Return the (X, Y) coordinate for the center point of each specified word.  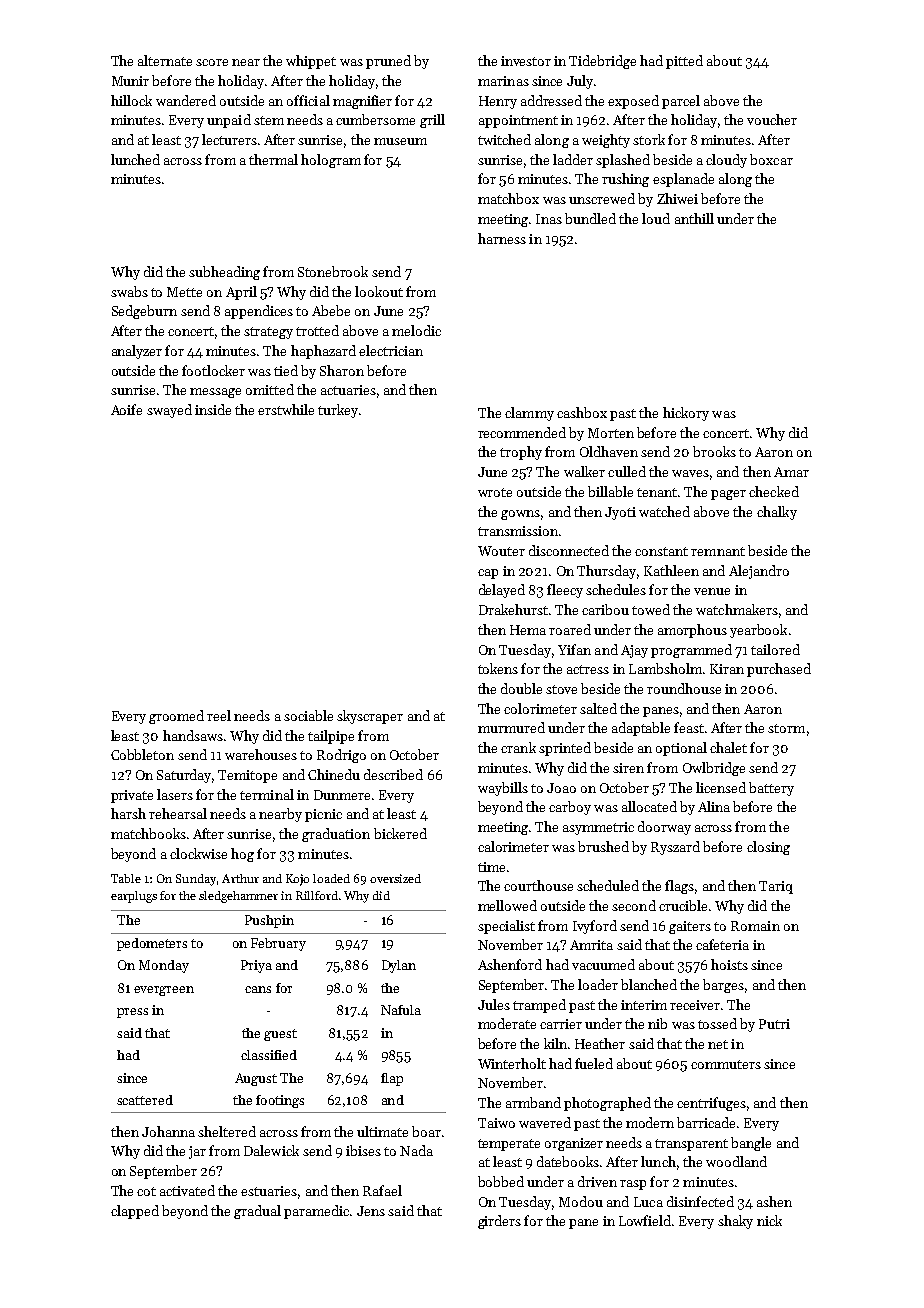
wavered (545, 1122)
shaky (735, 1222)
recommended (522, 432)
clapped (135, 1212)
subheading (224, 273)
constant (661, 551)
